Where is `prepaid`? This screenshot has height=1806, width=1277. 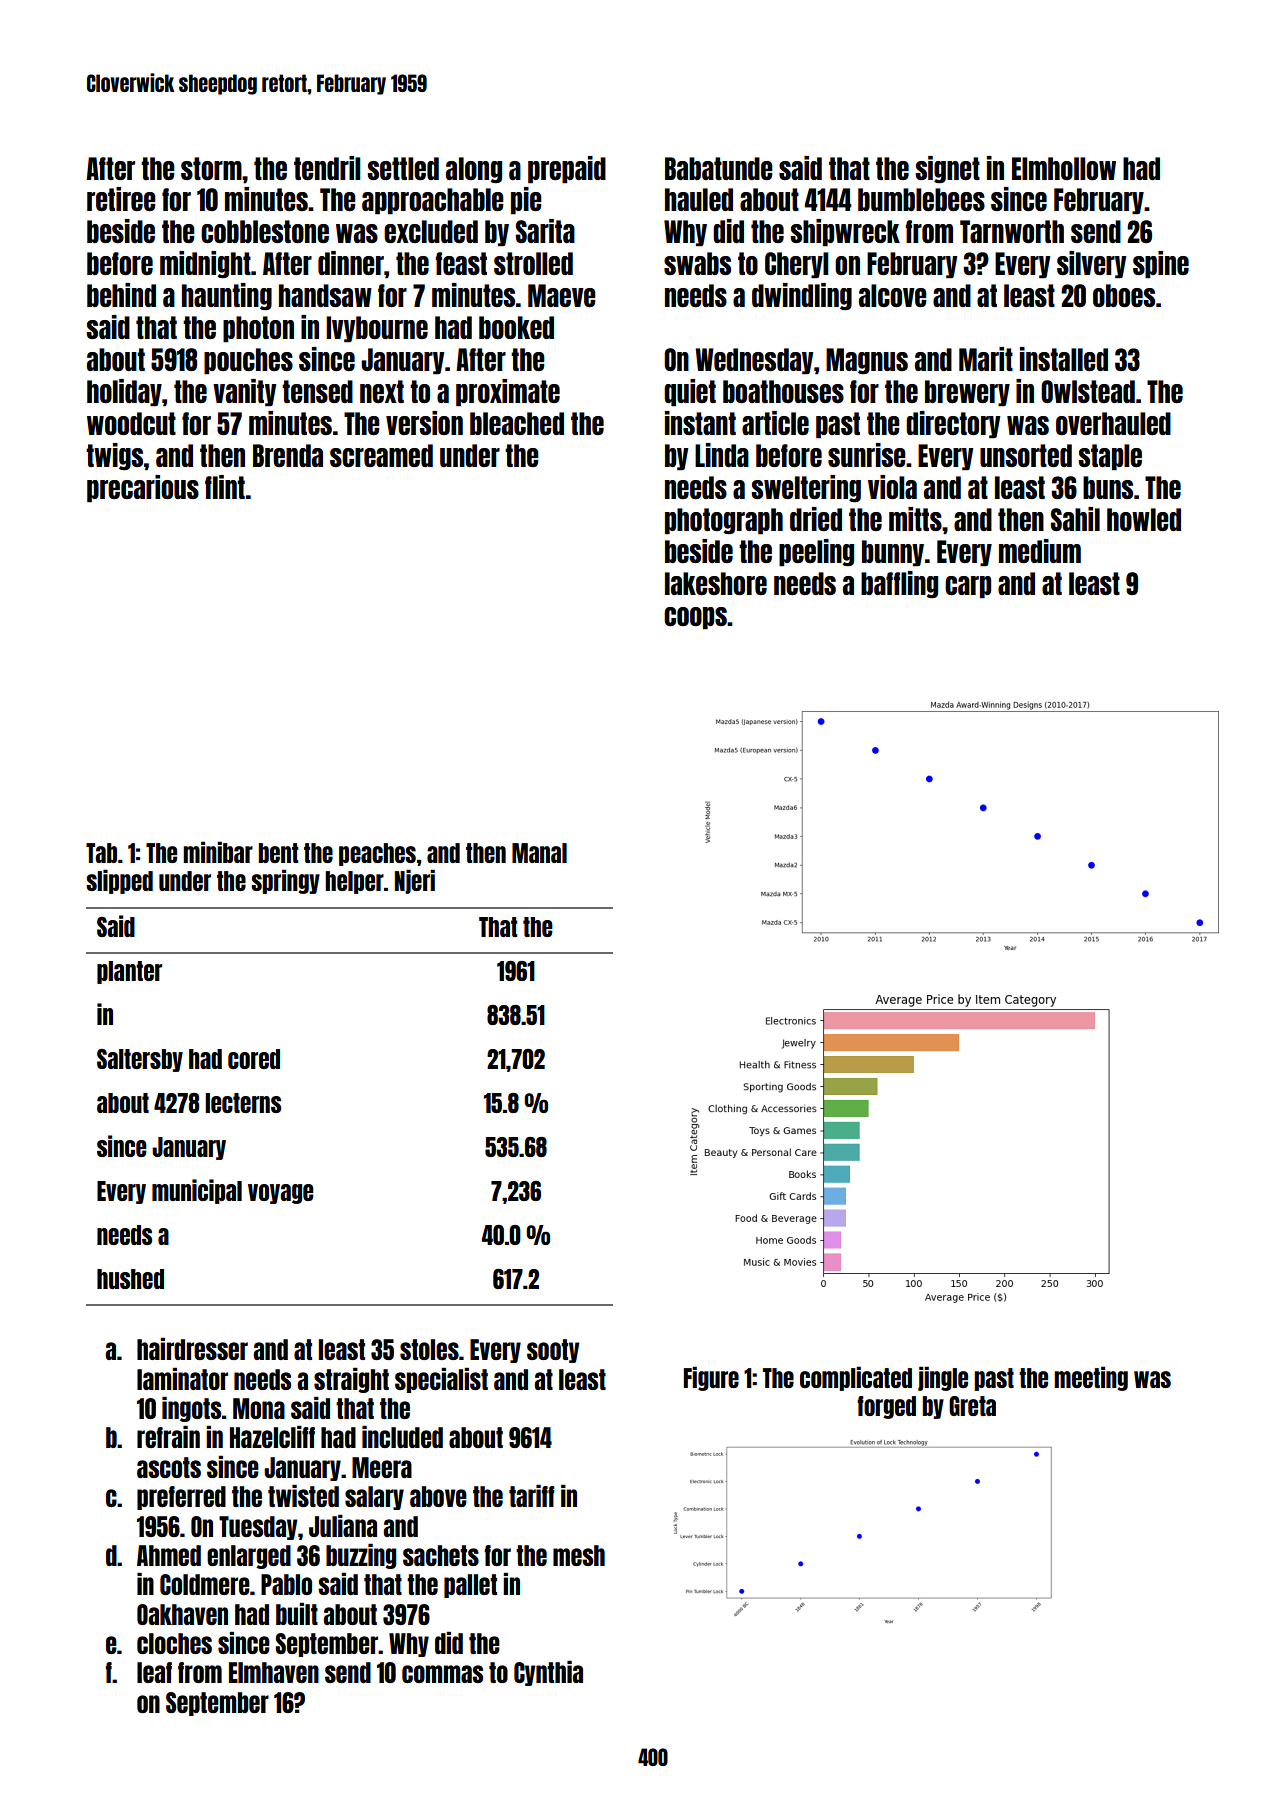
prepaid is located at coordinates (567, 170).
